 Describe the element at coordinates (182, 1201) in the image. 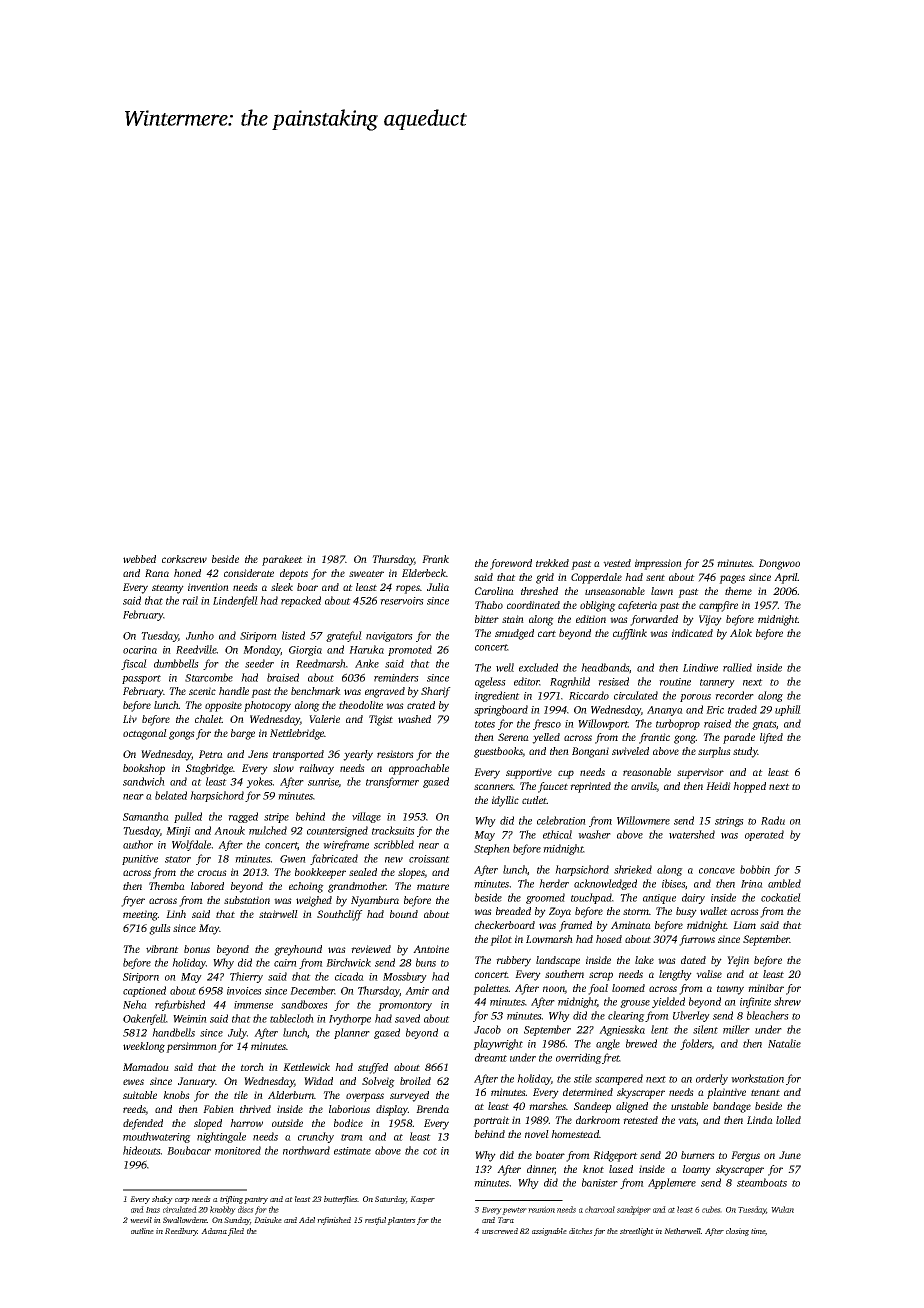

I see `carp` at that location.
